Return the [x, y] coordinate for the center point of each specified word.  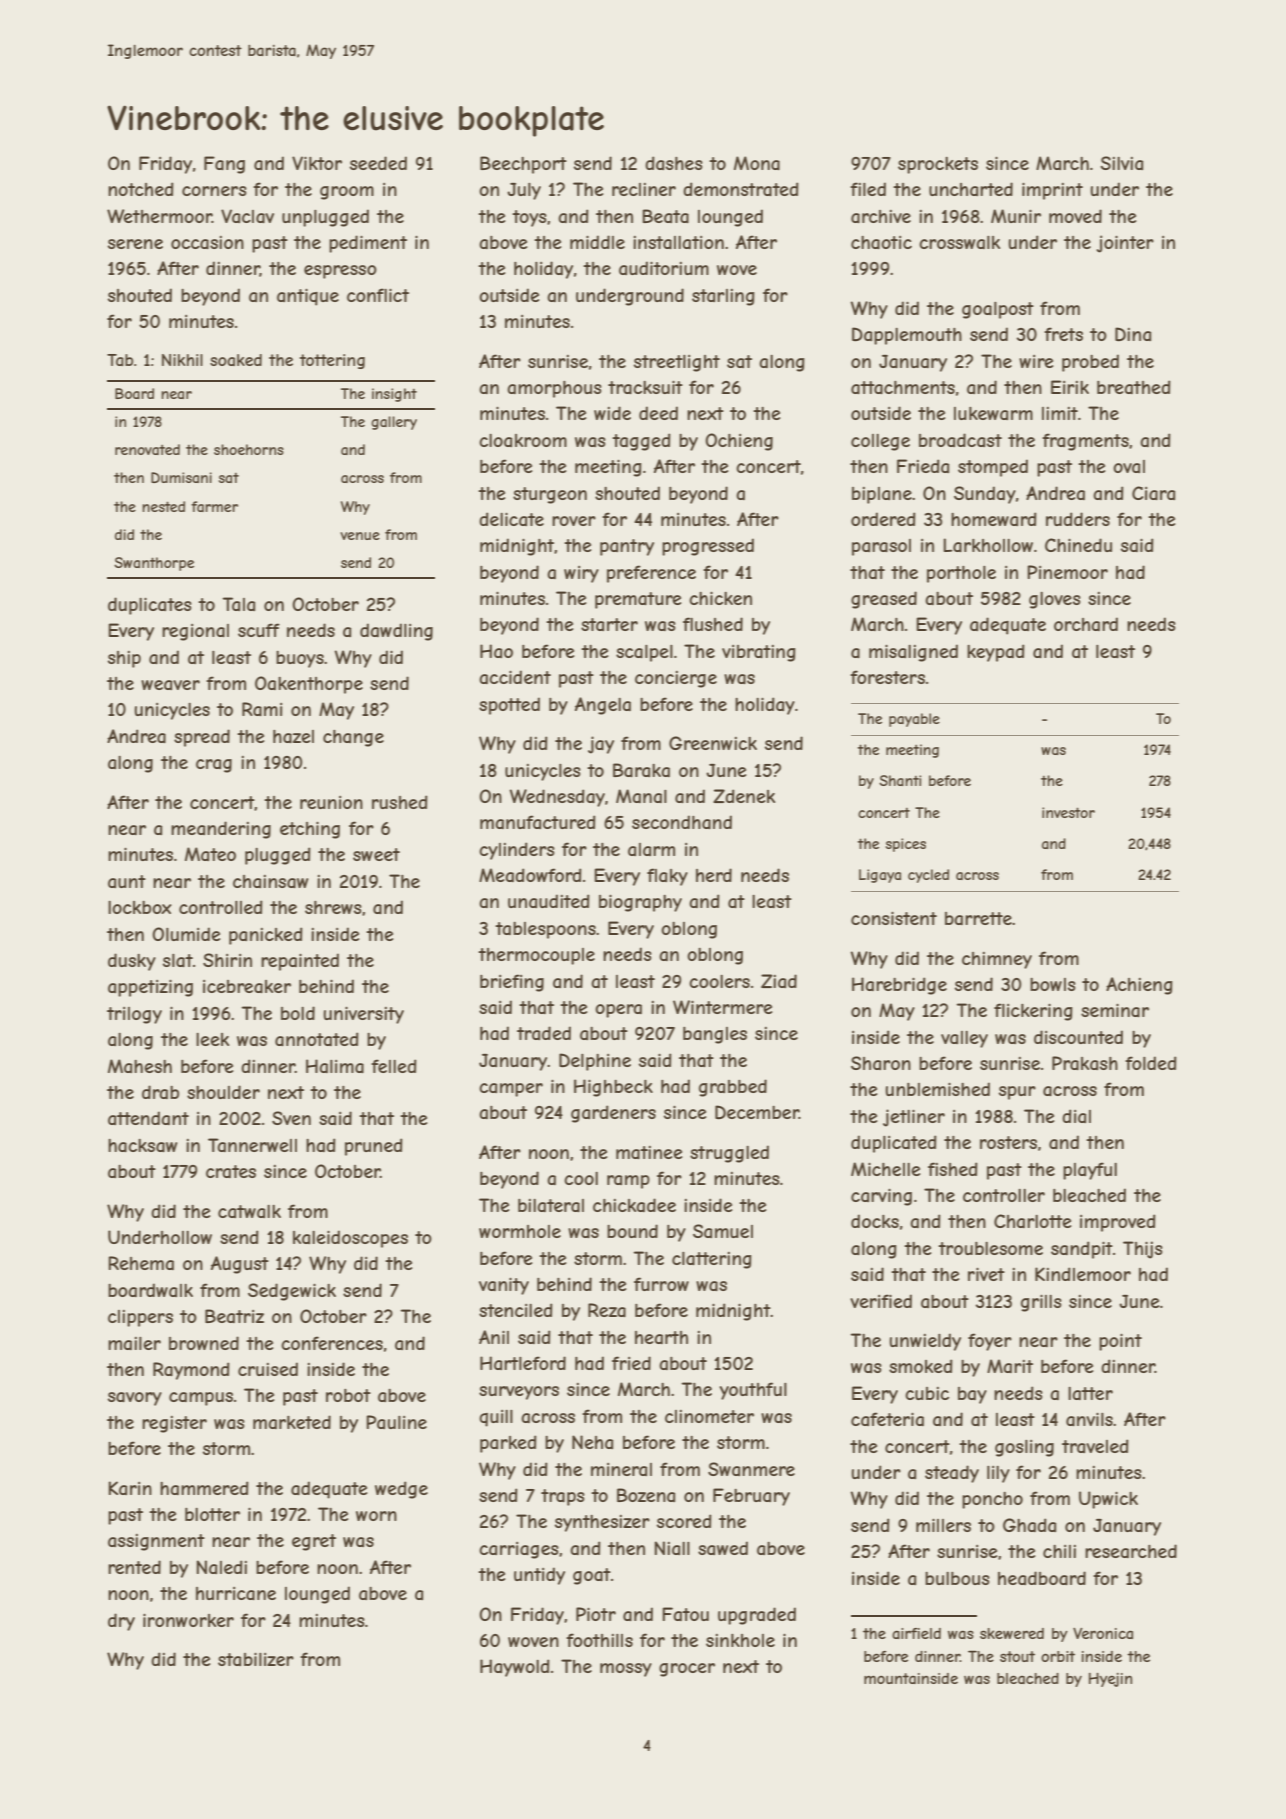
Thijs [1143, 1250]
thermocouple [536, 956]
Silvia [1121, 163]
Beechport [523, 165]
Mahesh [140, 1066]
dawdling [396, 632]
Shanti [900, 780]
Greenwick [713, 743]
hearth [661, 1337]
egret [314, 1542]
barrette [978, 918]
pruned [374, 1147]
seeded [378, 163]
